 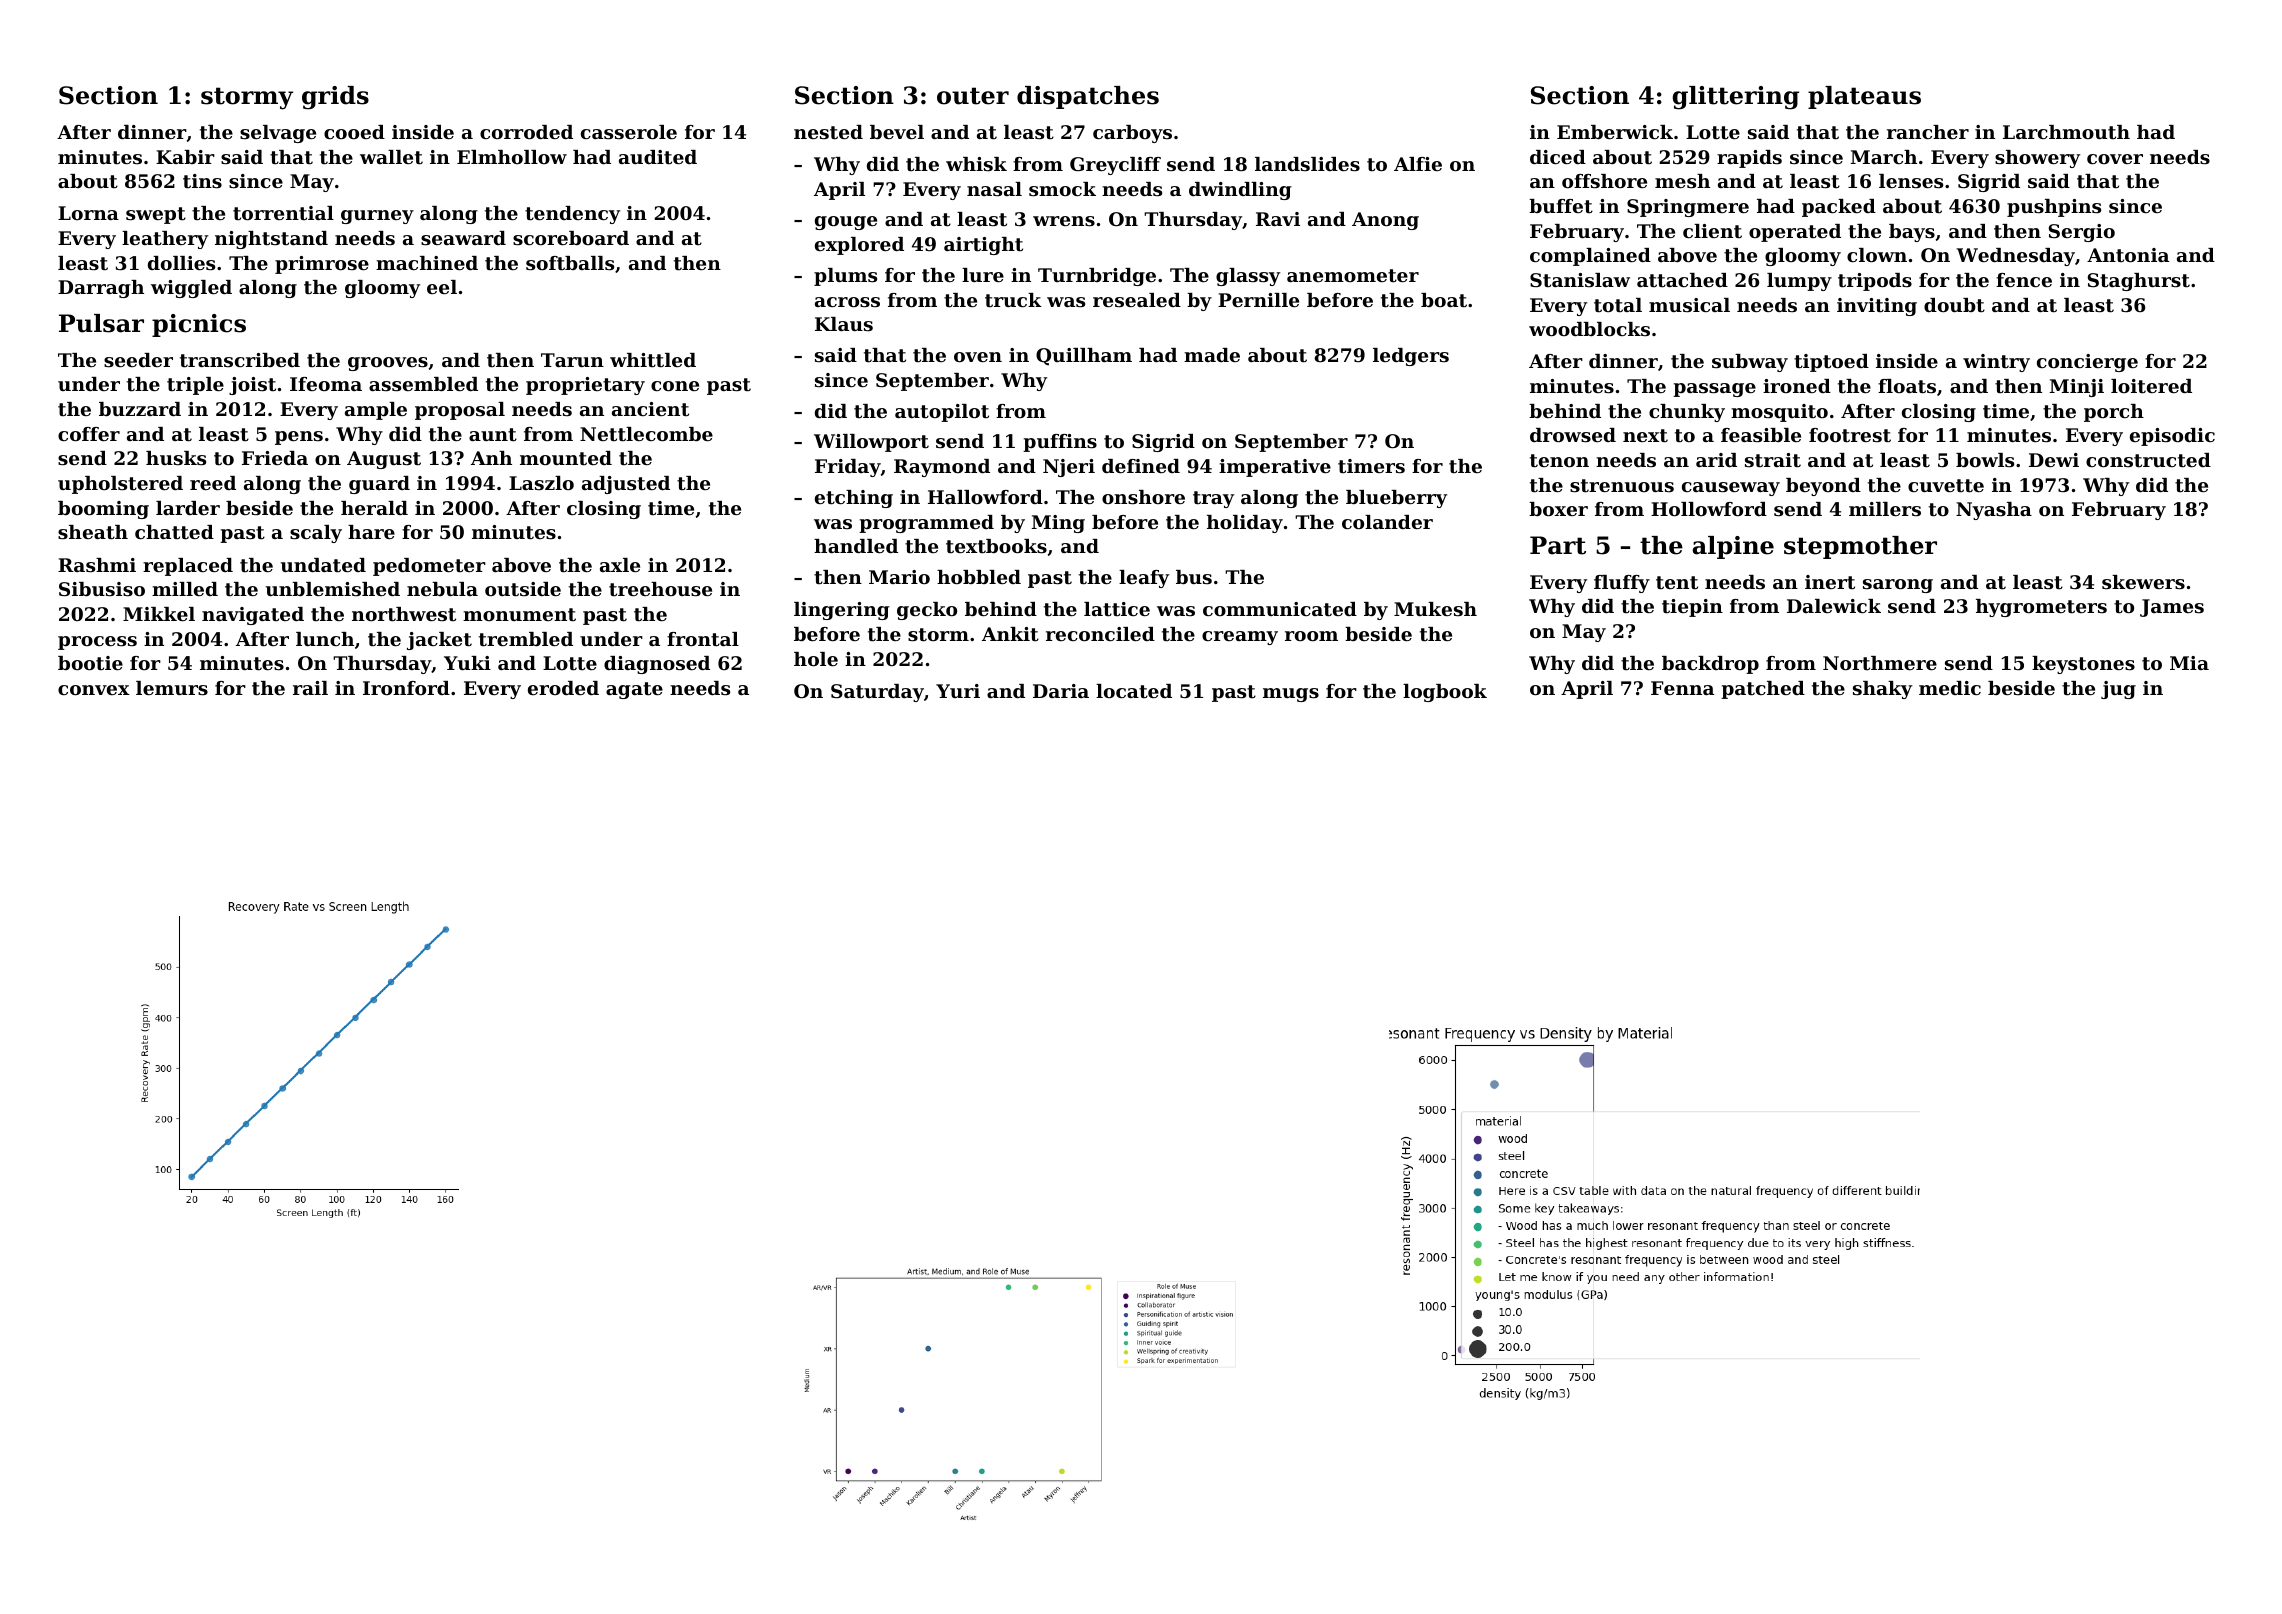 I want to click on Larchmouth, so click(x=2066, y=132).
